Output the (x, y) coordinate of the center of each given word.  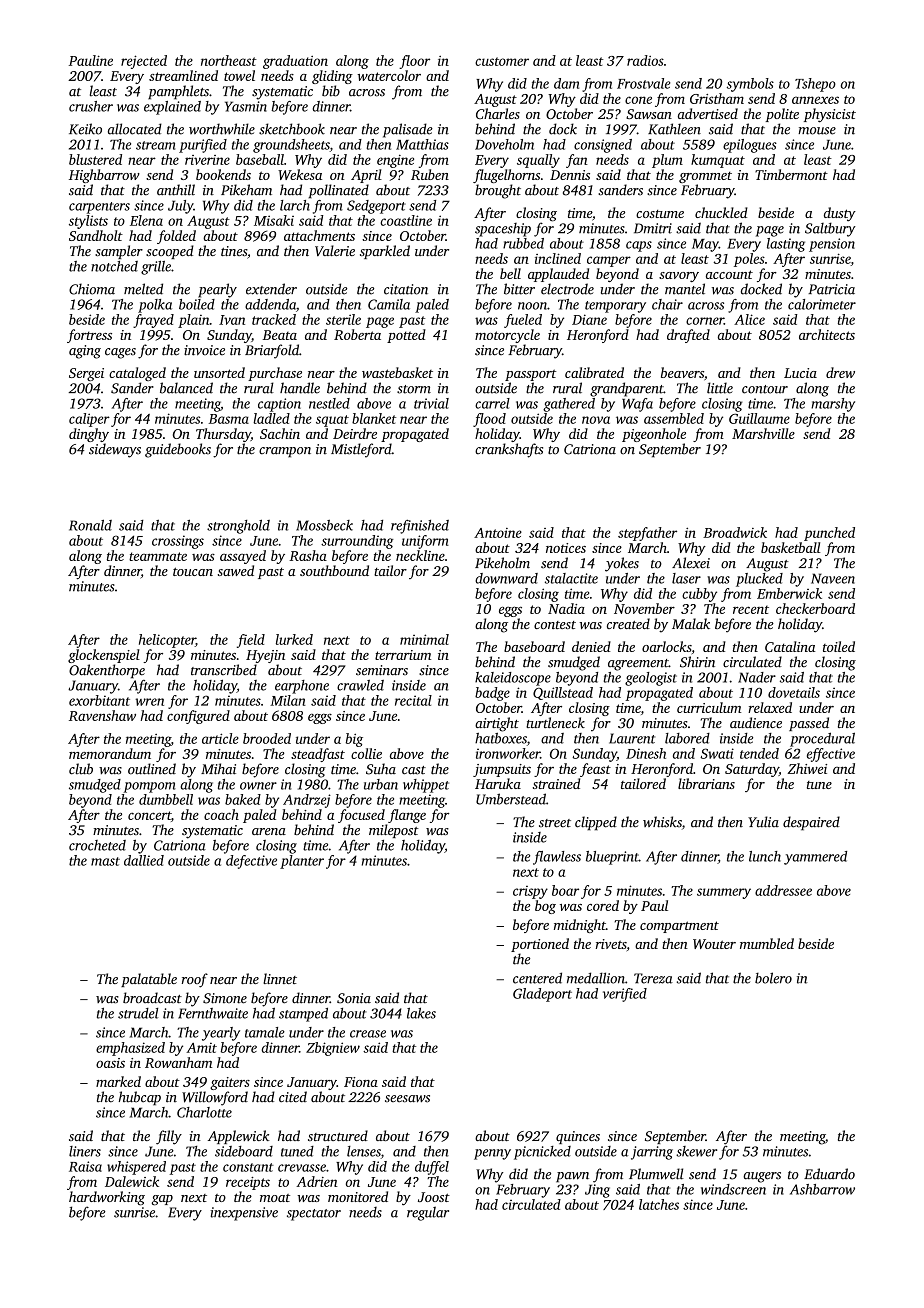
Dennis (570, 175)
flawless (557, 858)
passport (531, 375)
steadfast (318, 755)
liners (85, 1151)
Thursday (223, 435)
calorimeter (822, 304)
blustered (95, 159)
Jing (597, 1191)
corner (705, 321)
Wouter (714, 944)
